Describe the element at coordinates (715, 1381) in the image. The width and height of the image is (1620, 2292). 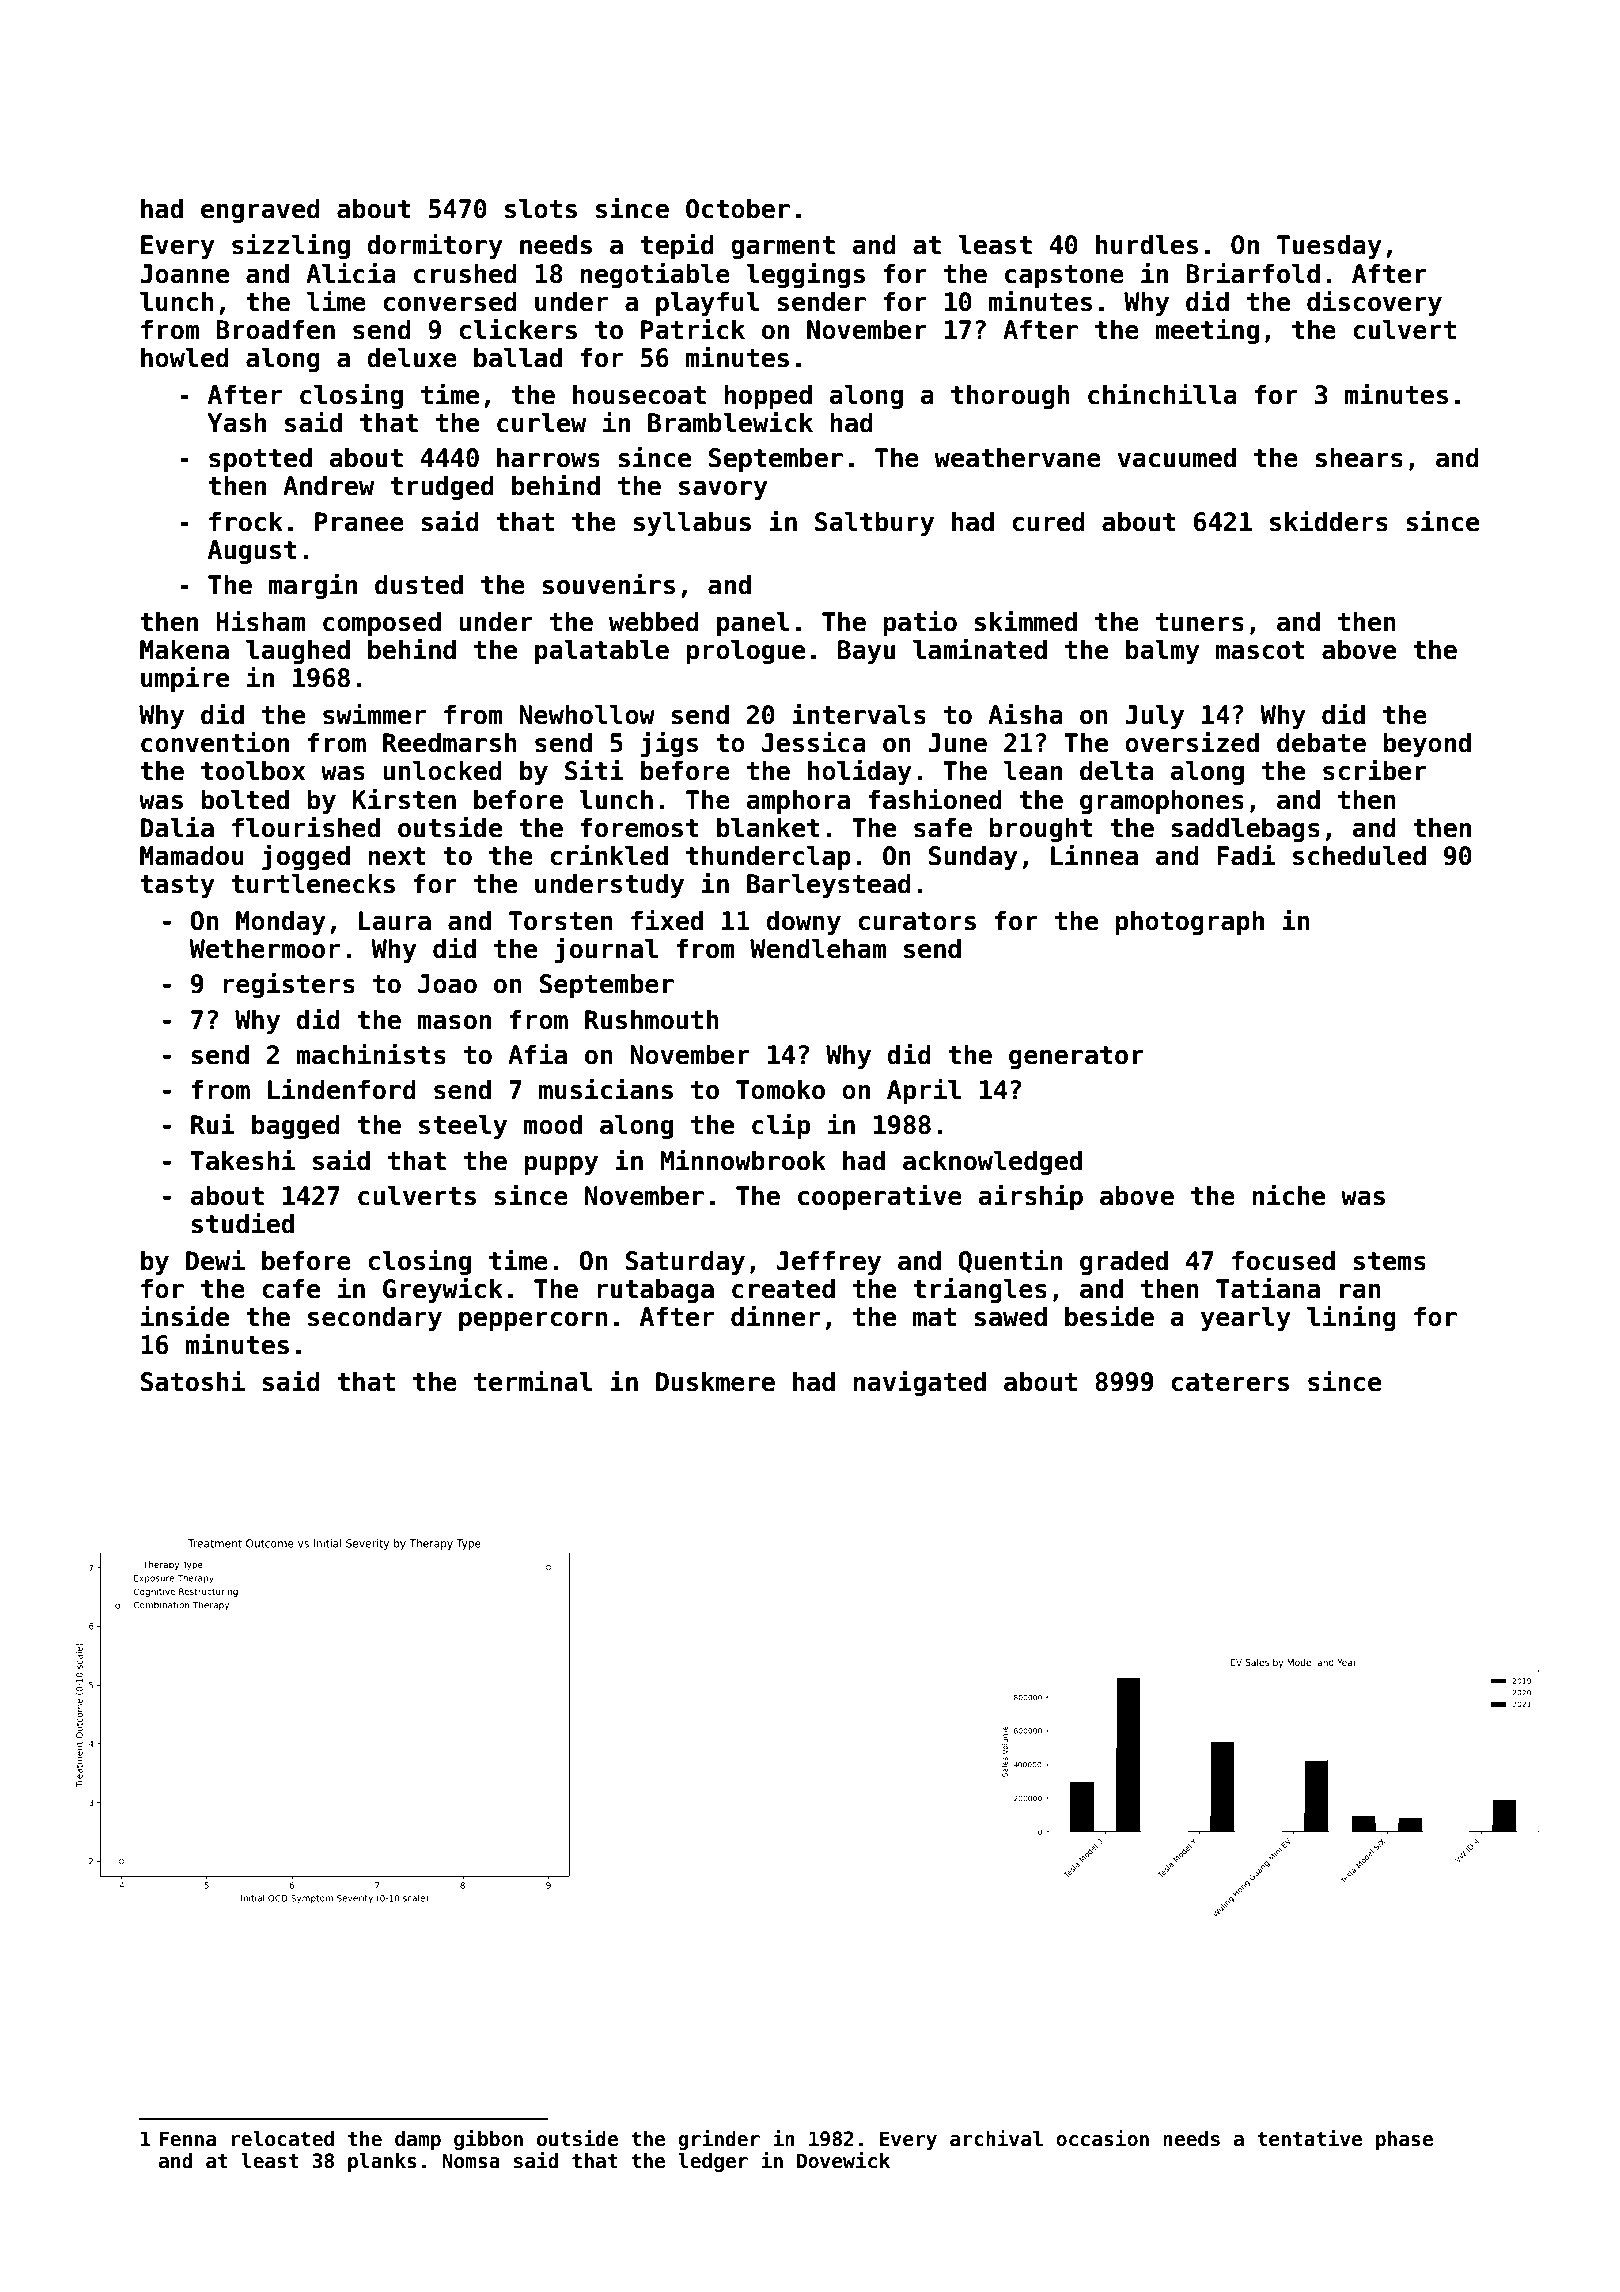
I see `Duskmere` at that location.
